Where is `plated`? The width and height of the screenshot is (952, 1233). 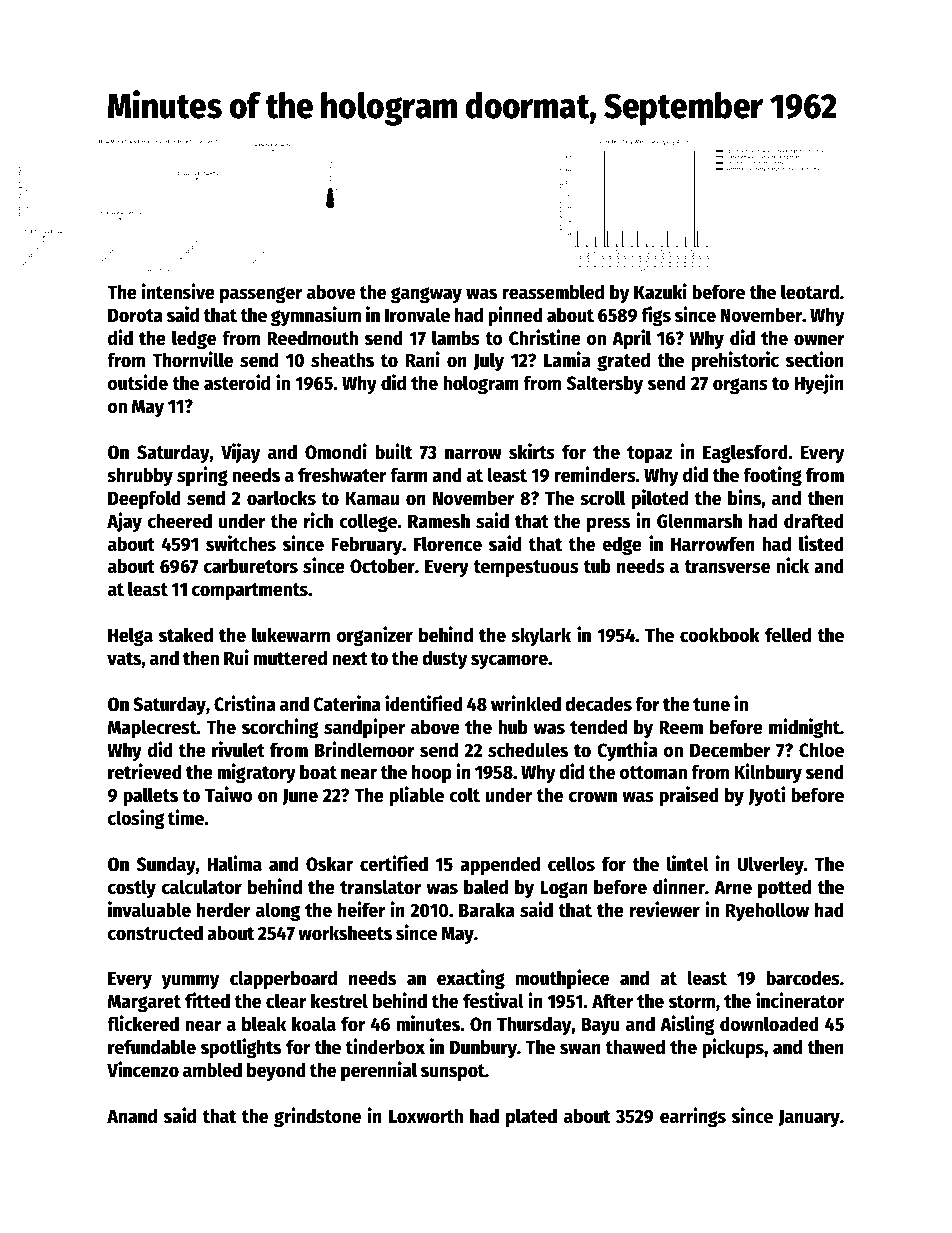
plated is located at coordinates (531, 1117).
